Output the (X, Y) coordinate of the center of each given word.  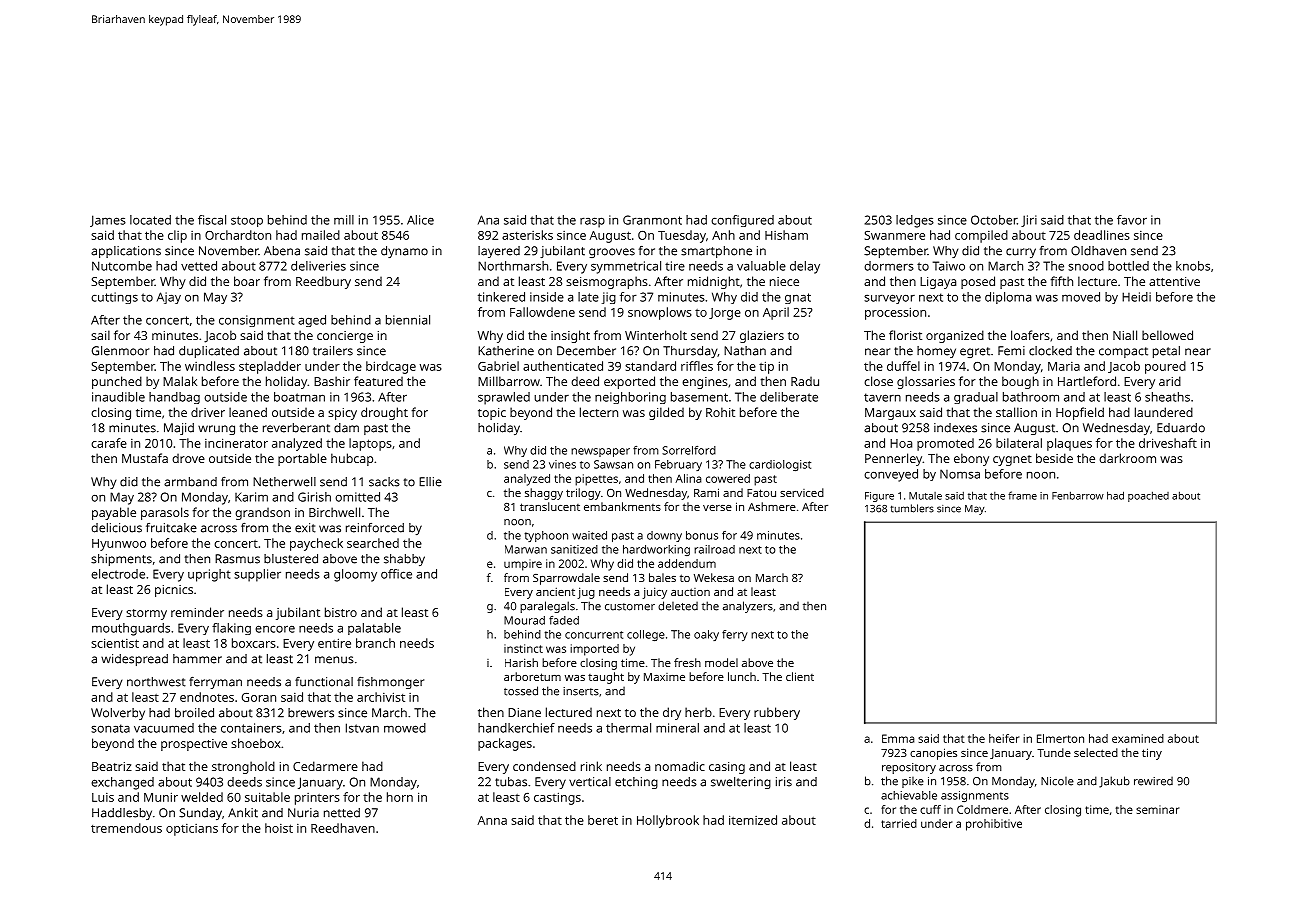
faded (564, 620)
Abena (282, 251)
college (646, 635)
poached (1148, 496)
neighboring (630, 398)
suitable (267, 797)
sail (100, 335)
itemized (753, 820)
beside (1054, 458)
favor (1132, 220)
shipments (121, 560)
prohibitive (994, 825)
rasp (592, 222)
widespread (134, 660)
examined (1138, 738)
